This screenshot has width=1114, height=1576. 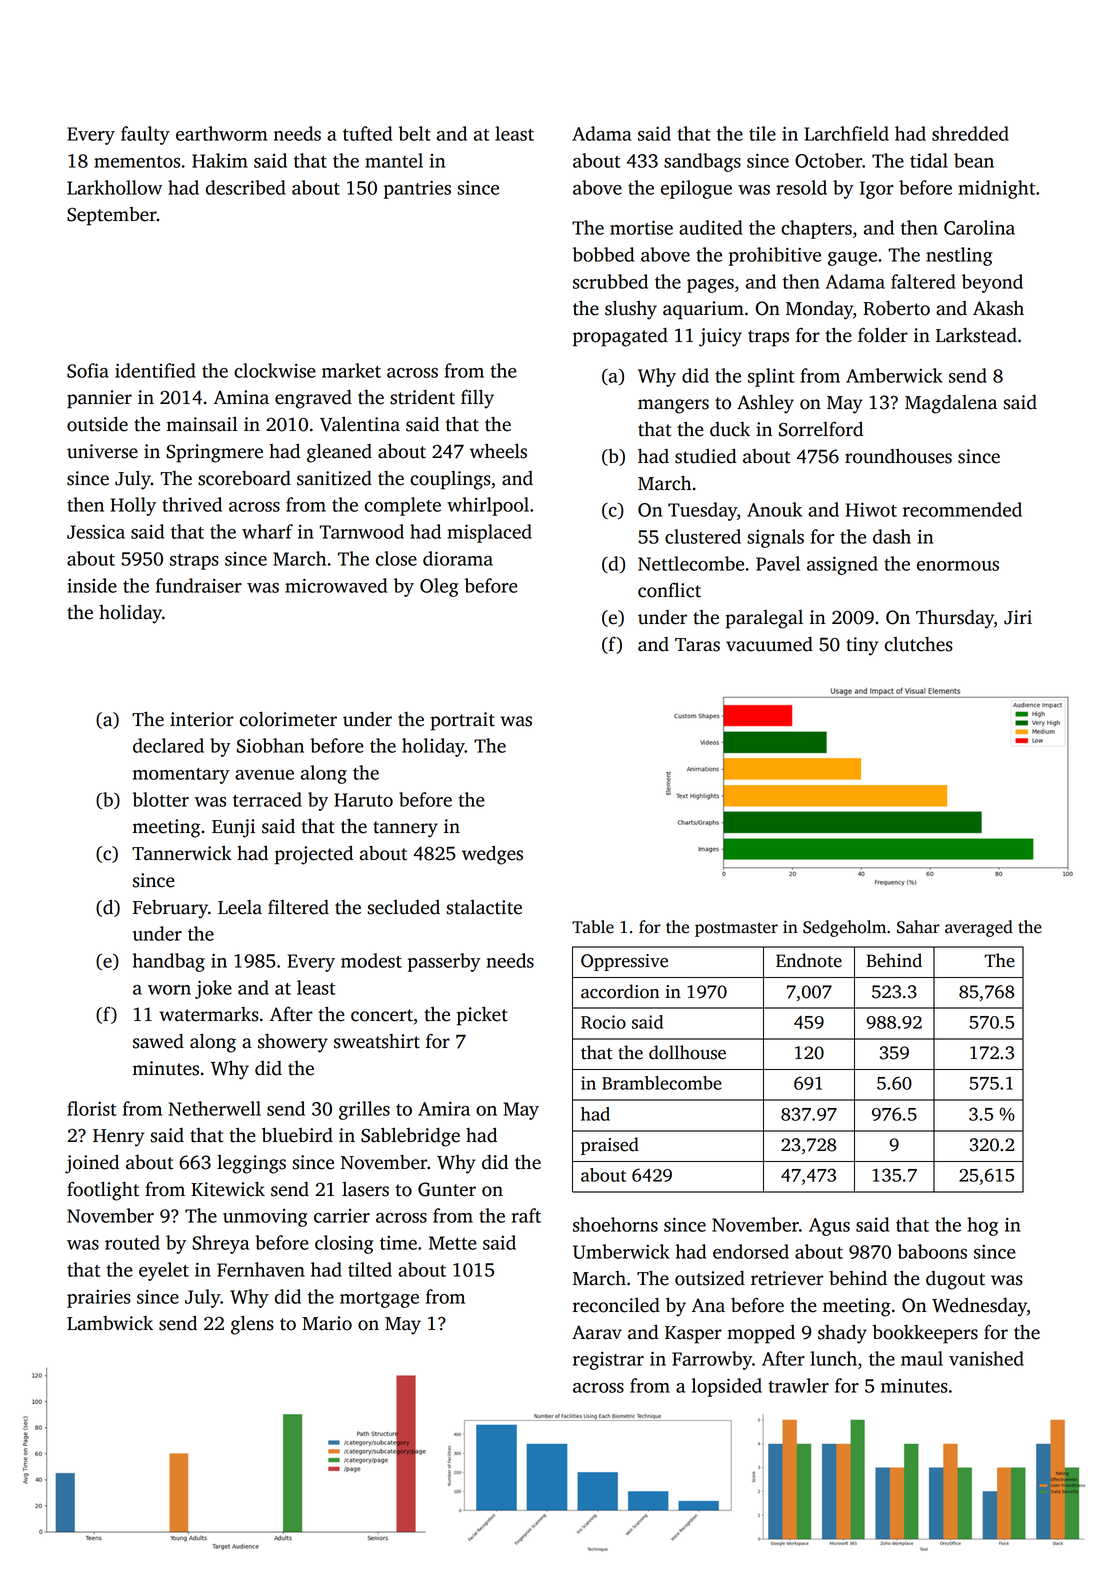 I want to click on Sofia, so click(x=88, y=370).
